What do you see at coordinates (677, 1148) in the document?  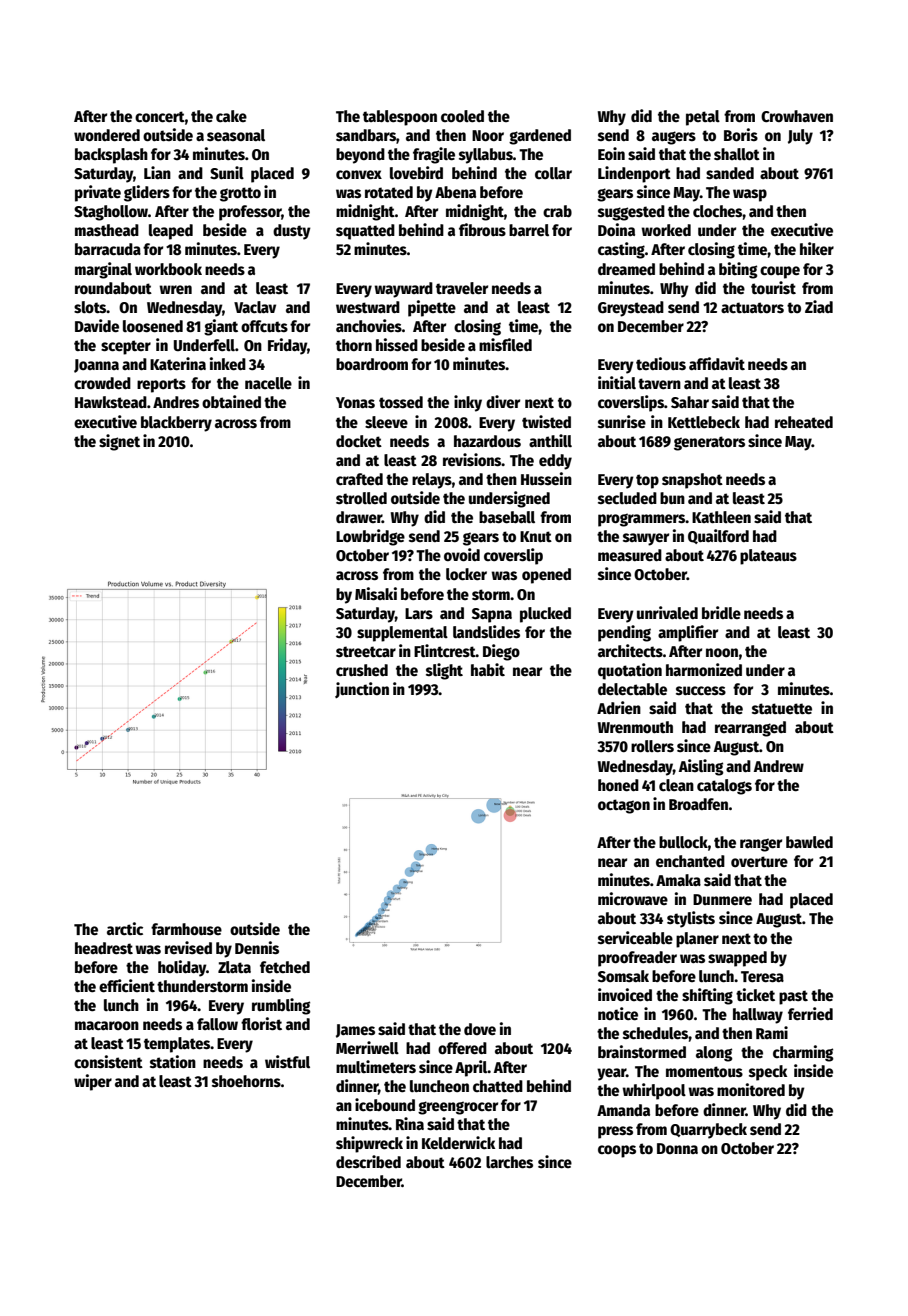 I see `Donna` at bounding box center [677, 1148].
